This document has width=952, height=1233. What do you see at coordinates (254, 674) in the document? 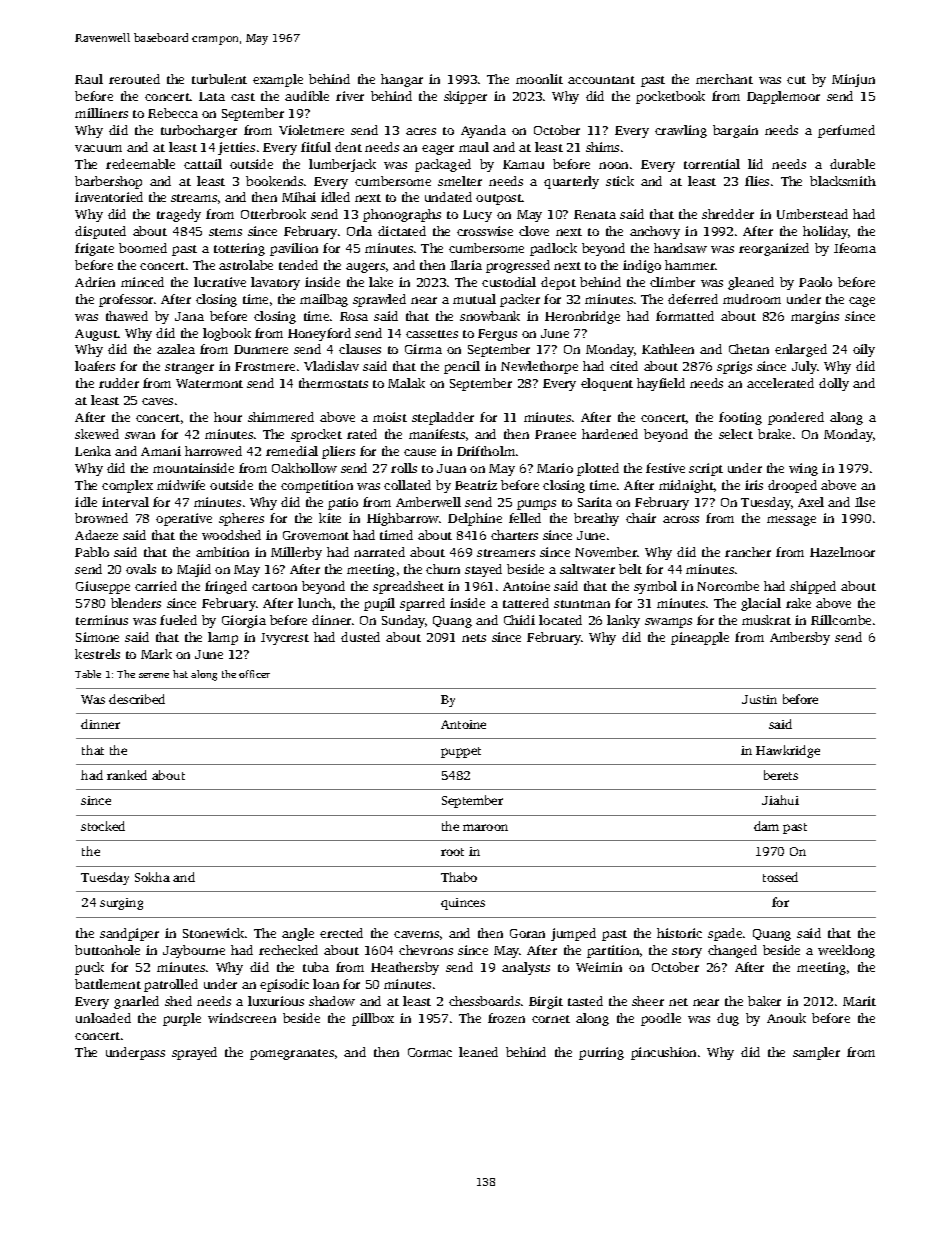
I see `officer` at bounding box center [254, 674].
